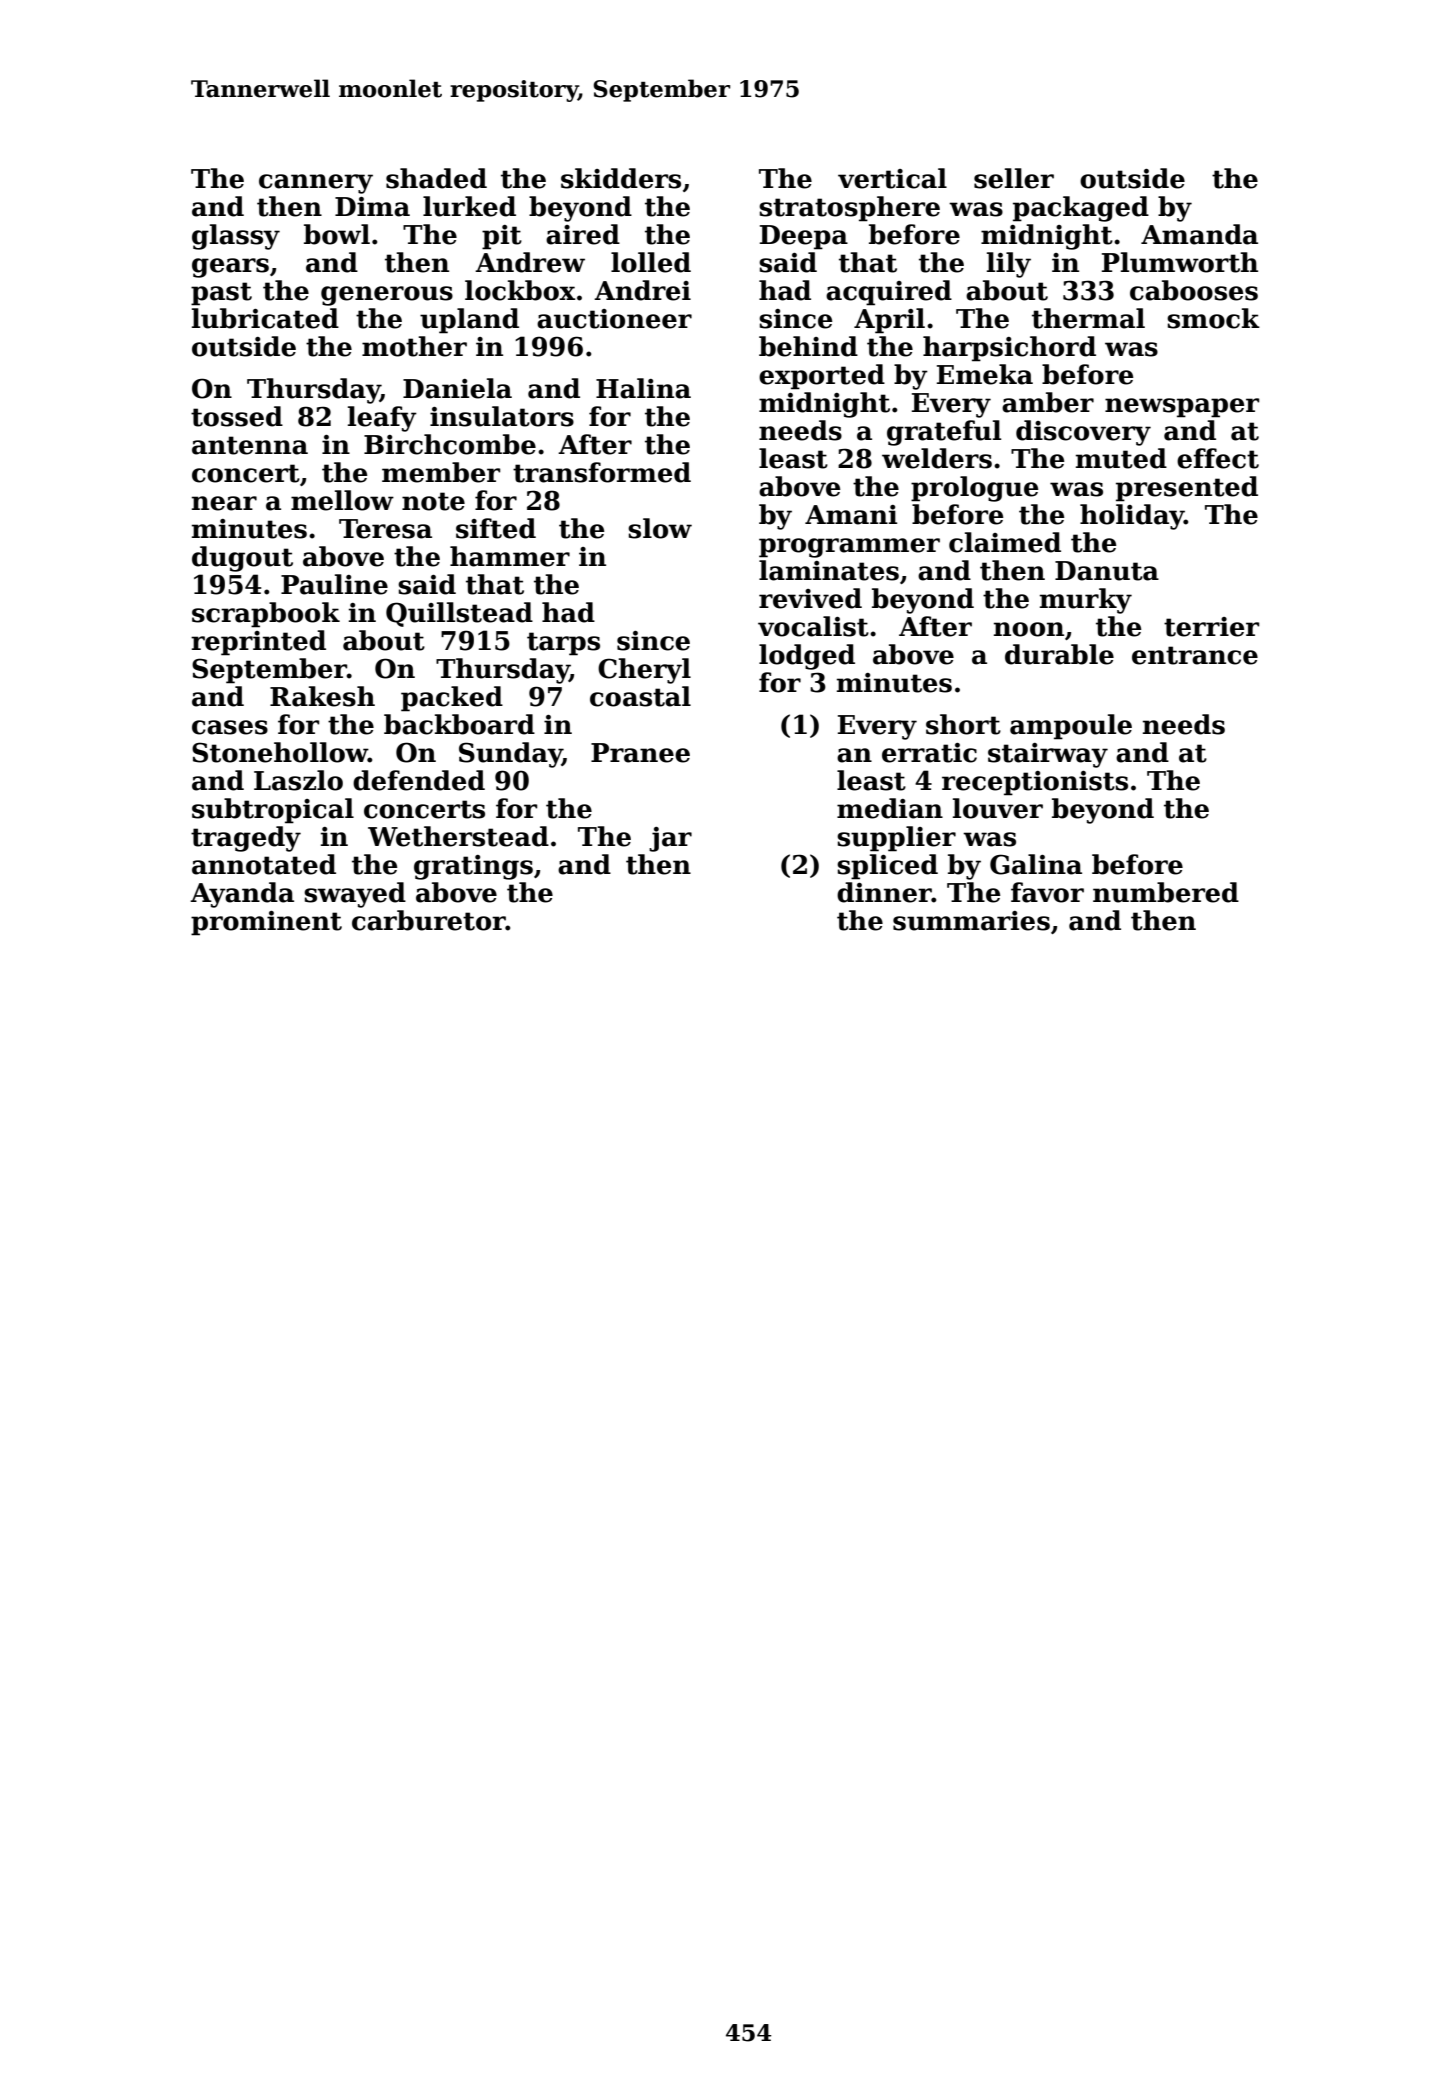 This image has height=2100, width=1450. What do you see at coordinates (849, 548) in the image?
I see `programmer` at bounding box center [849, 548].
